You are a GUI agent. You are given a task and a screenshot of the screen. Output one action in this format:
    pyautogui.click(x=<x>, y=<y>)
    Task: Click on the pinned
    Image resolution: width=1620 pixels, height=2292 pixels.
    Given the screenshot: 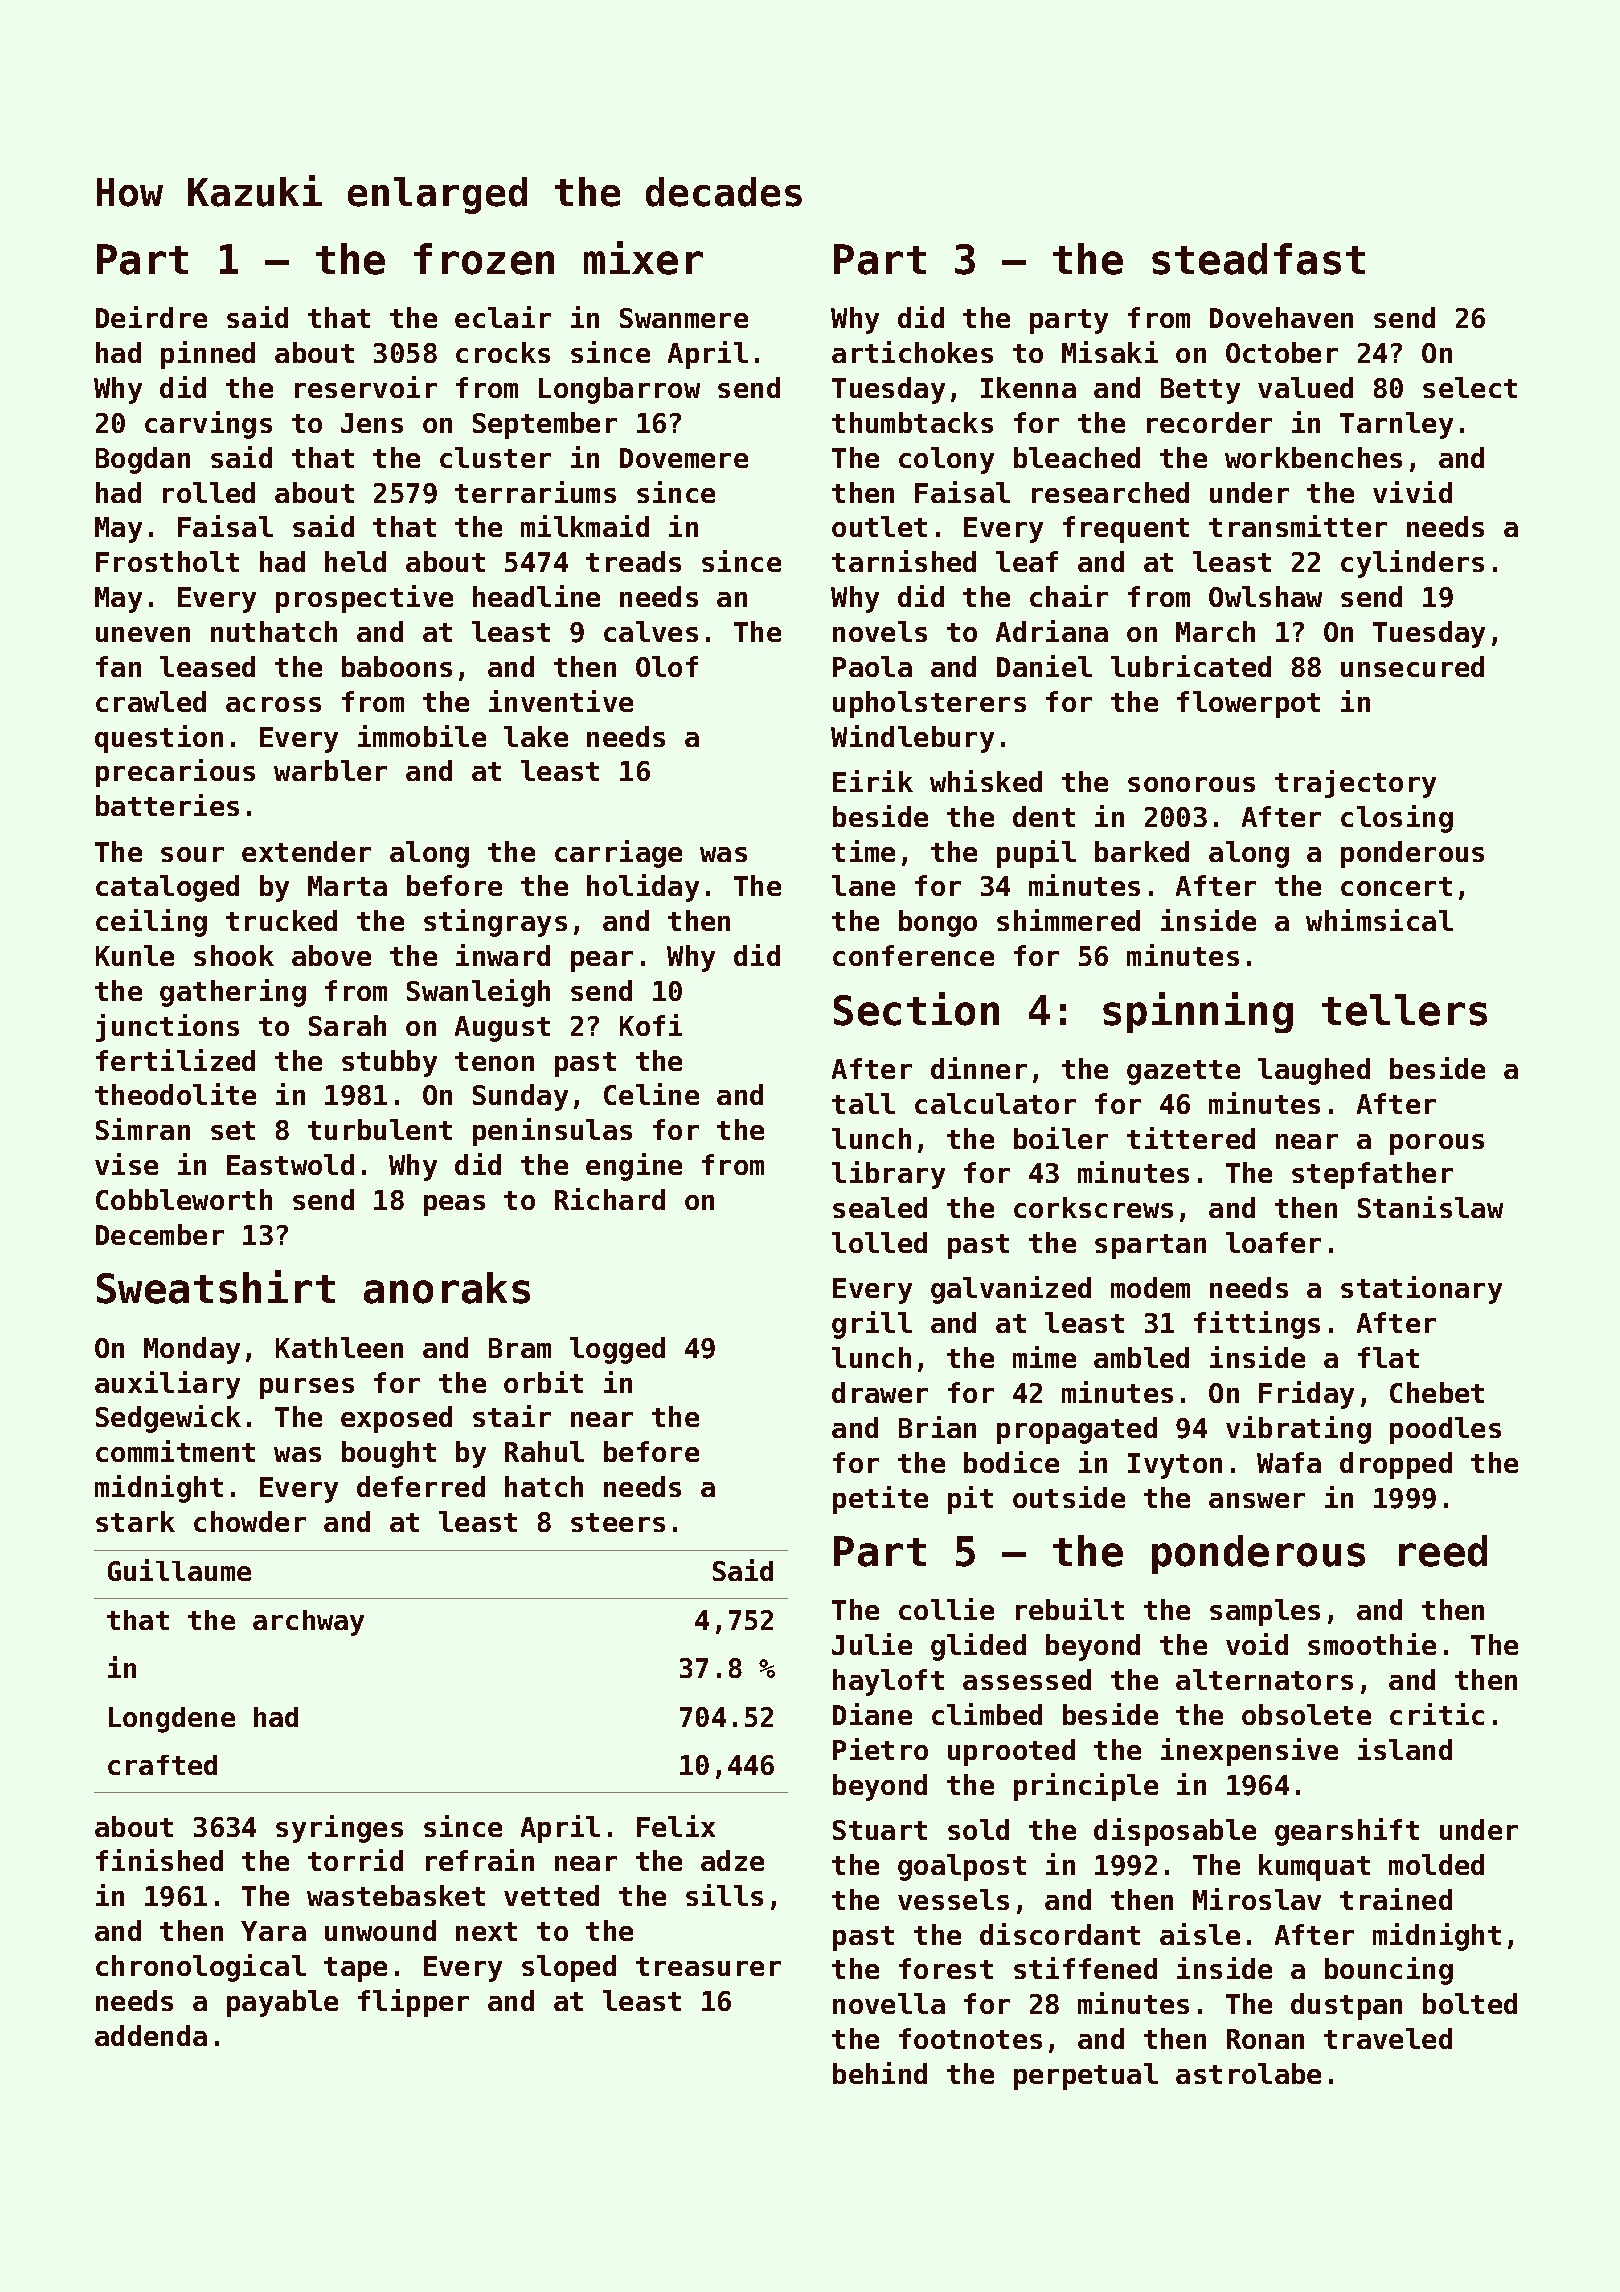 What is the action you would take?
    pyautogui.click(x=208, y=355)
